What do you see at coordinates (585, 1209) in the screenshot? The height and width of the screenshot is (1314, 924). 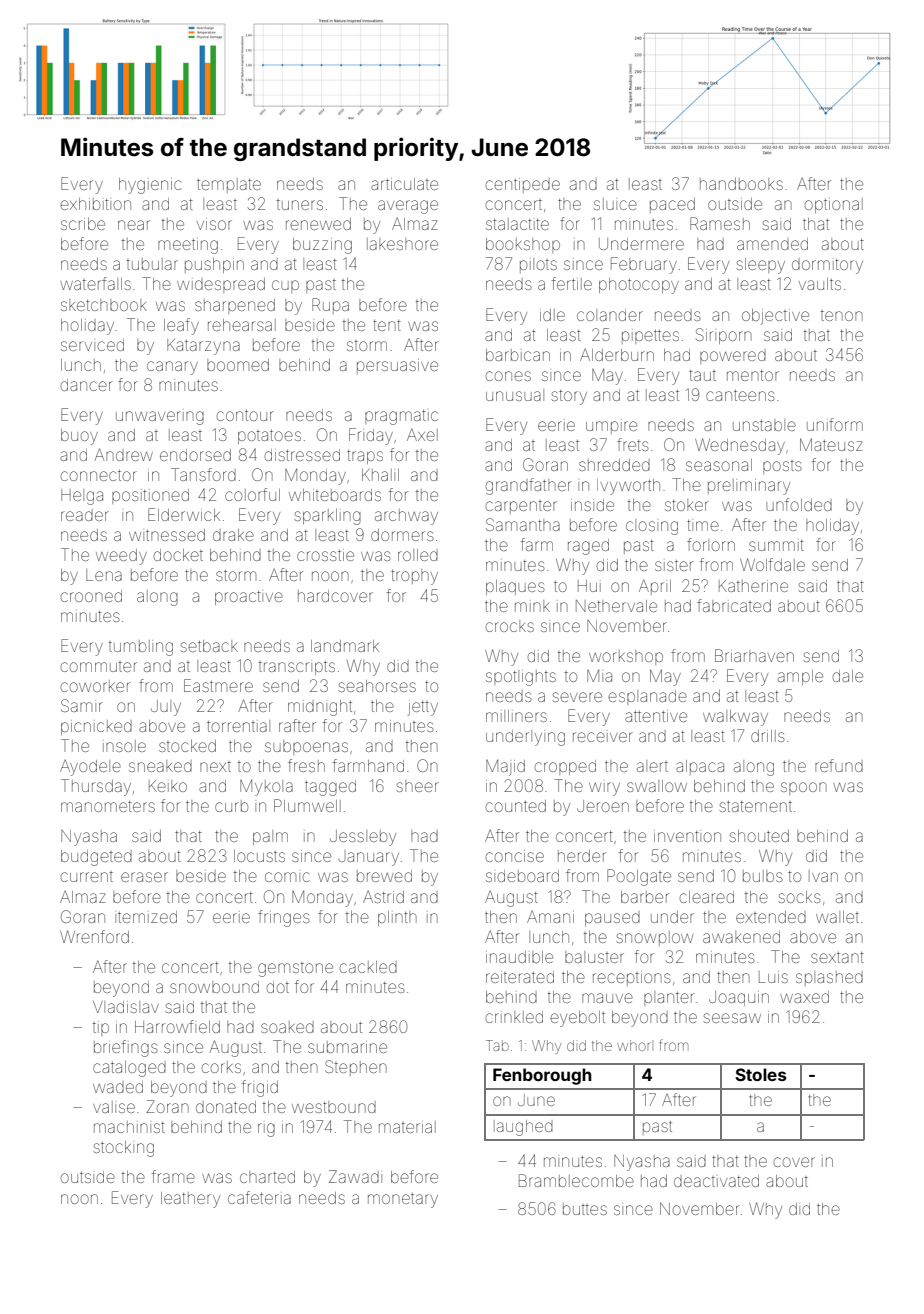 I see `buttes` at bounding box center [585, 1209].
